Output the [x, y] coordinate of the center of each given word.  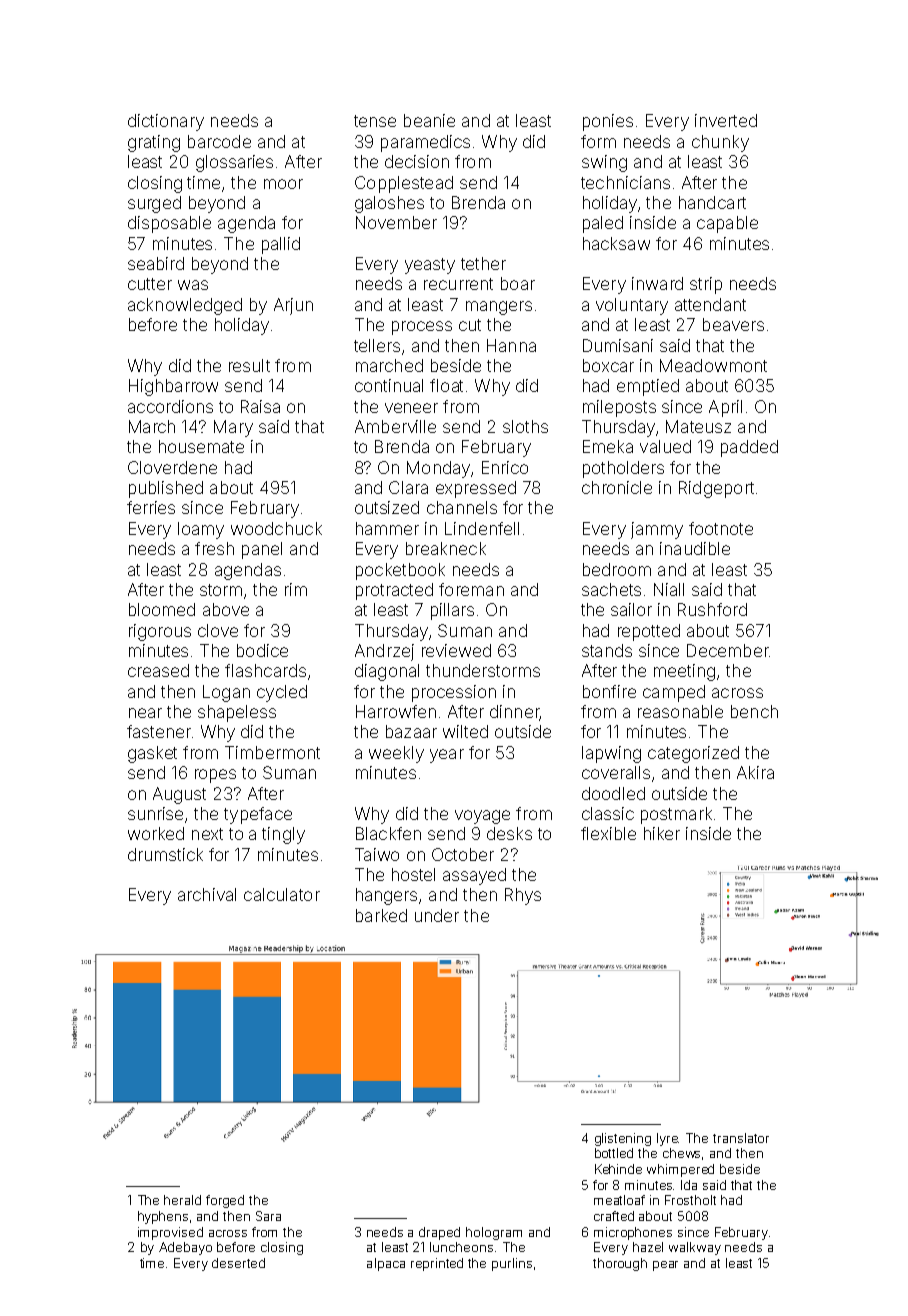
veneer [411, 408]
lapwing [611, 754]
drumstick [165, 854]
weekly [396, 754]
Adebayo [185, 1248]
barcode [219, 141]
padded [749, 448]
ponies [608, 122]
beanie [429, 120]
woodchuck [276, 528]
